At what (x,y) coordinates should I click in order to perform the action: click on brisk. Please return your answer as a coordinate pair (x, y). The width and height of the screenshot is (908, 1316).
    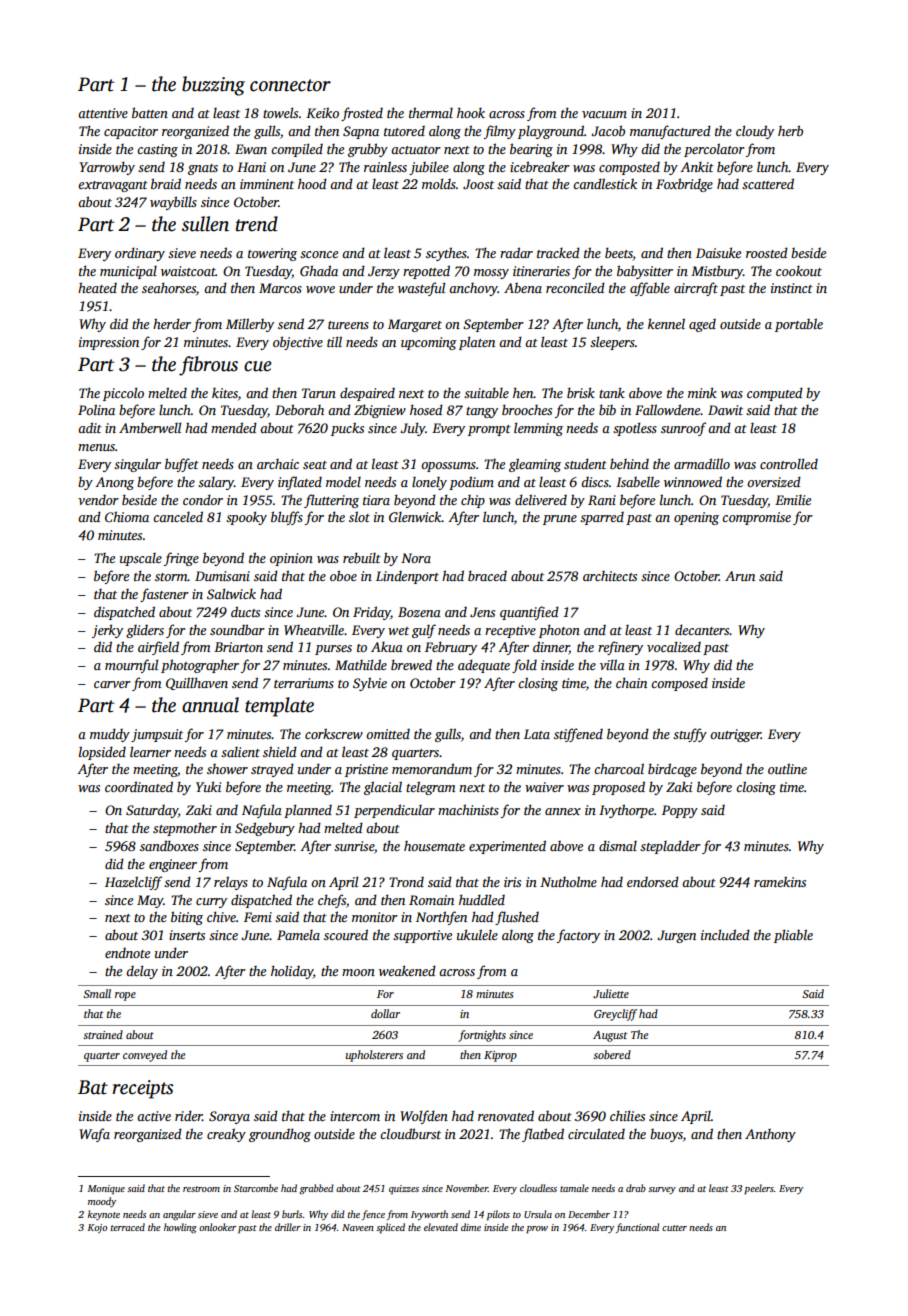
    Looking at the image, I should click on (581, 392).
